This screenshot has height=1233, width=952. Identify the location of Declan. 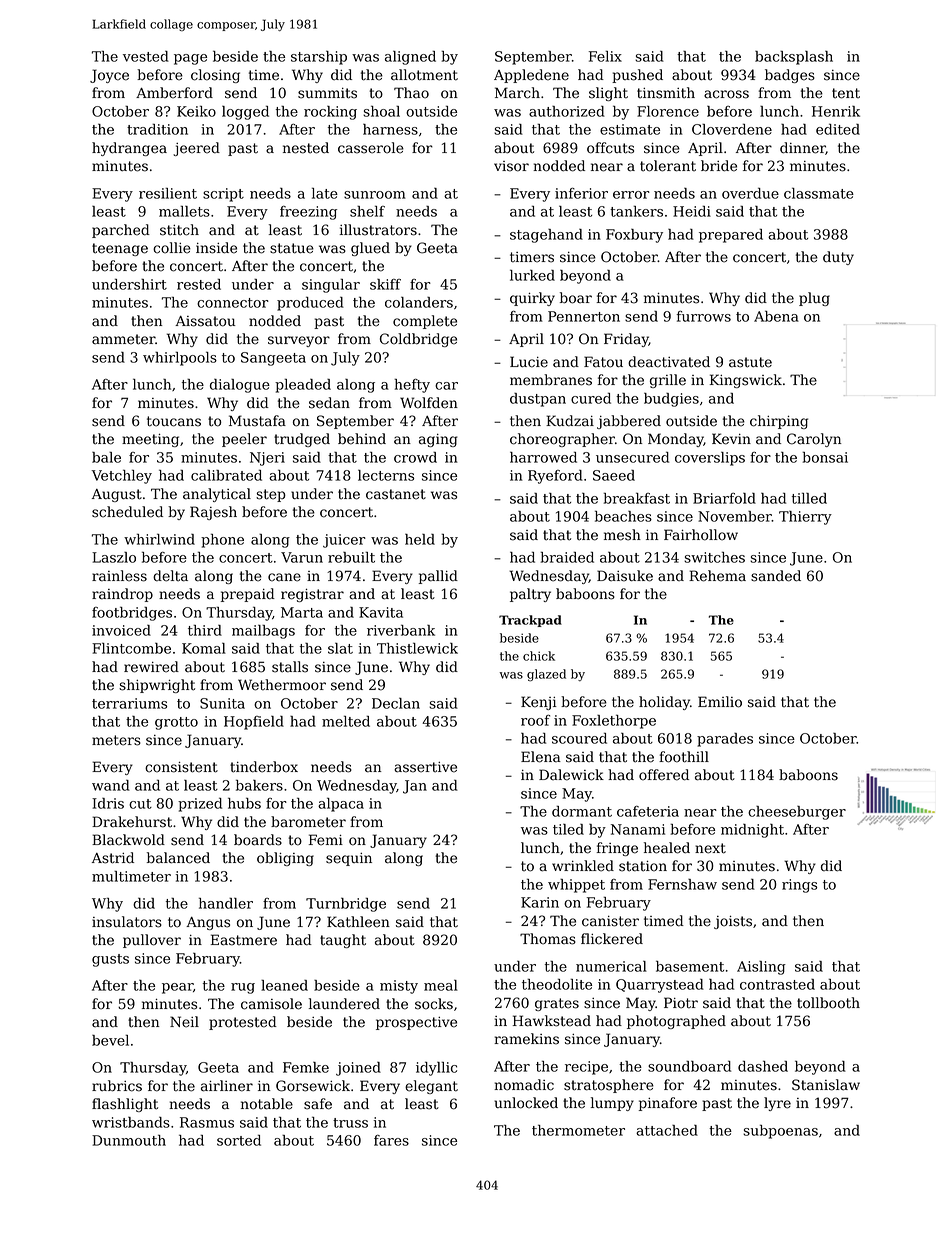
(396, 703).
